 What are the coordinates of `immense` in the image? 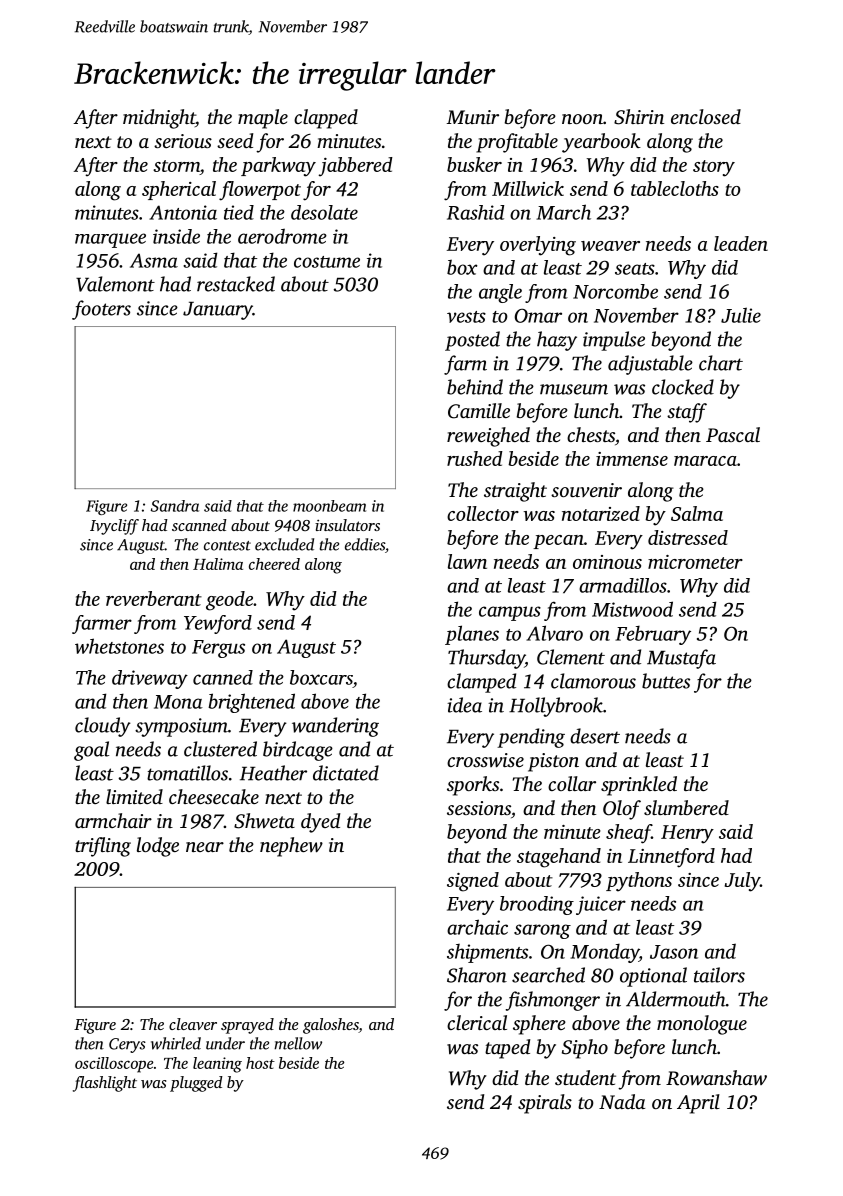 It's located at (632, 459).
